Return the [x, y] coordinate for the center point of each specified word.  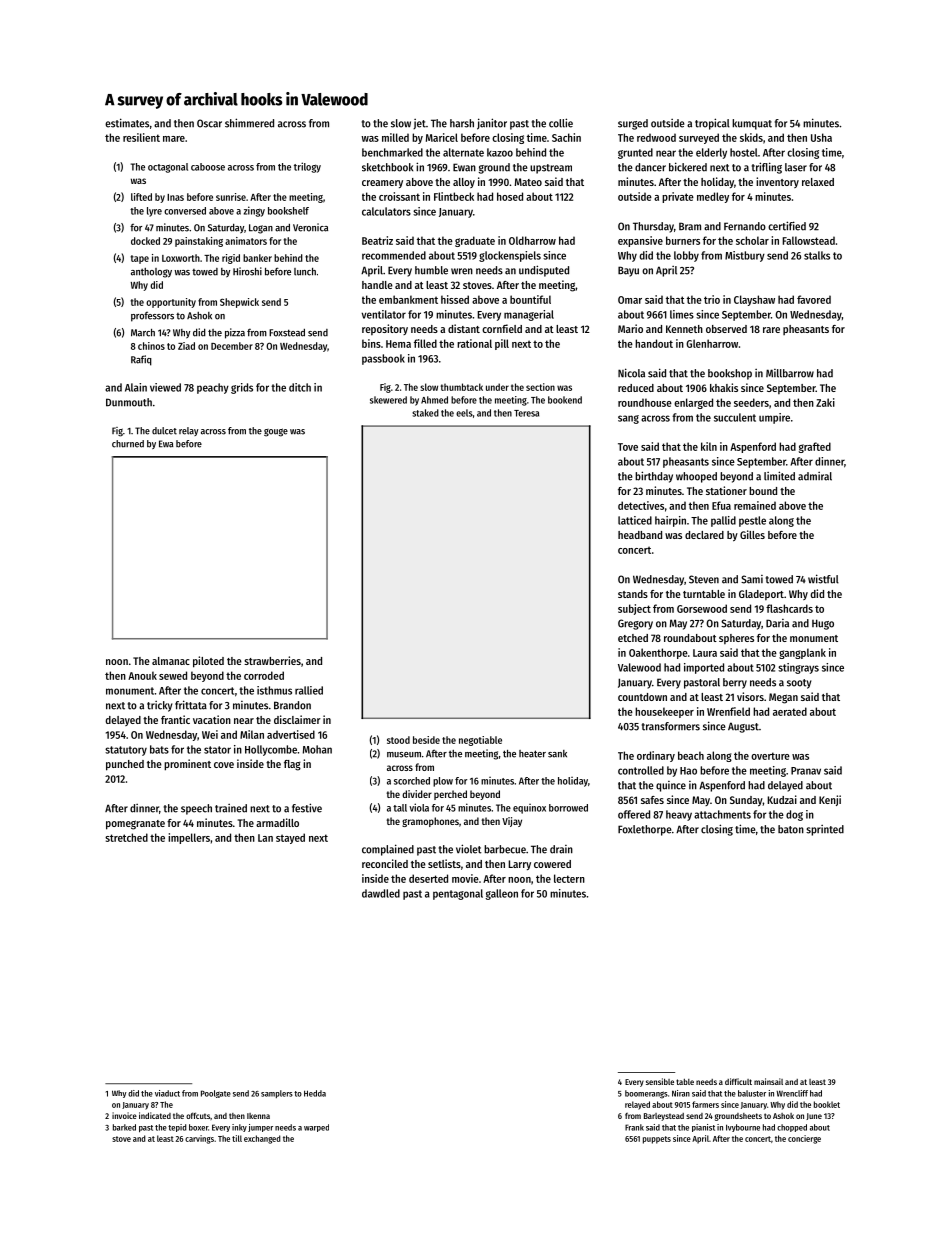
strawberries [272, 660]
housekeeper [664, 712]
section [540, 387]
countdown [642, 697]
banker [257, 258]
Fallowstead [808, 240]
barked [124, 1127]
